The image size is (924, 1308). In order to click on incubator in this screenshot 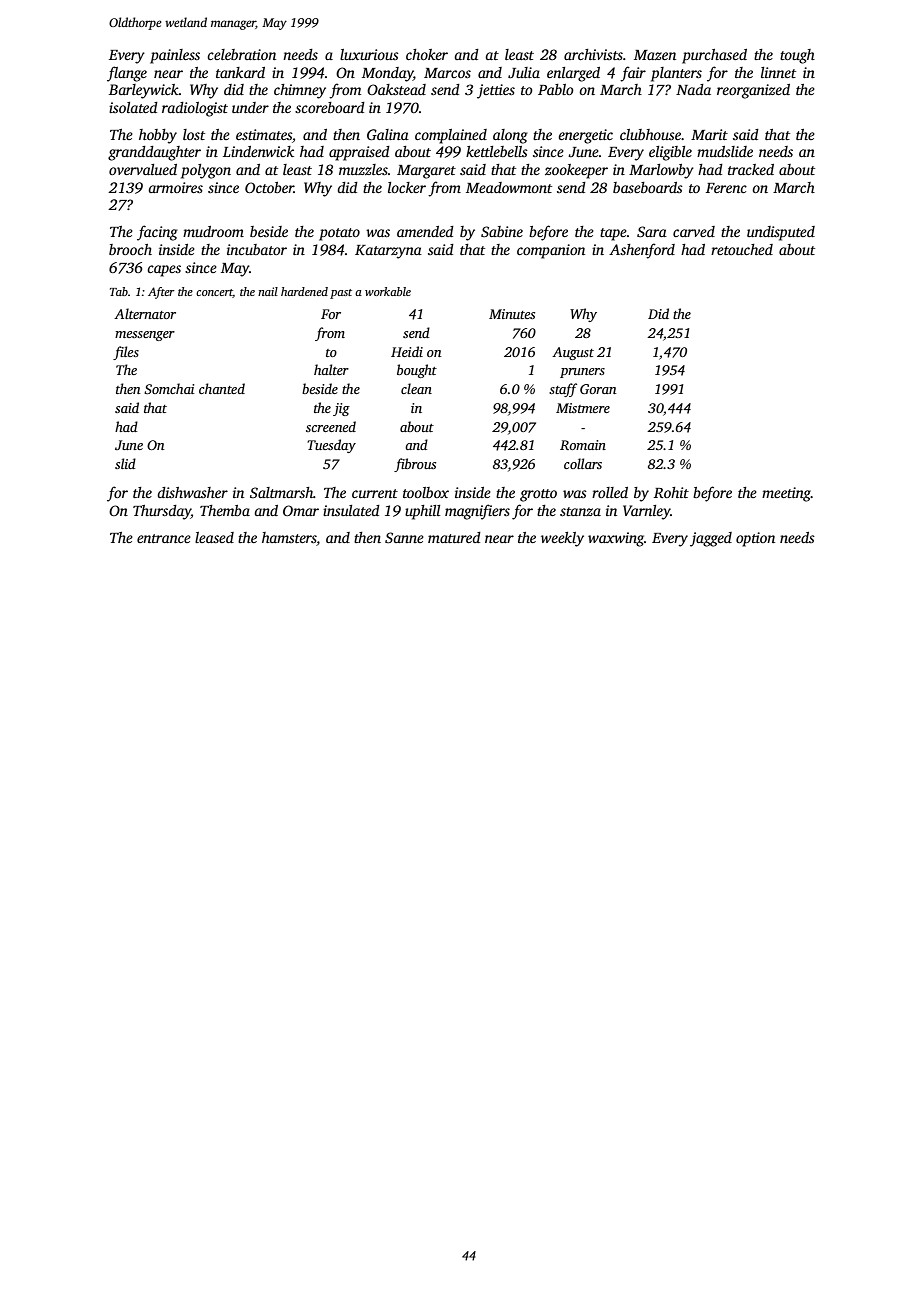, I will do `click(257, 249)`.
